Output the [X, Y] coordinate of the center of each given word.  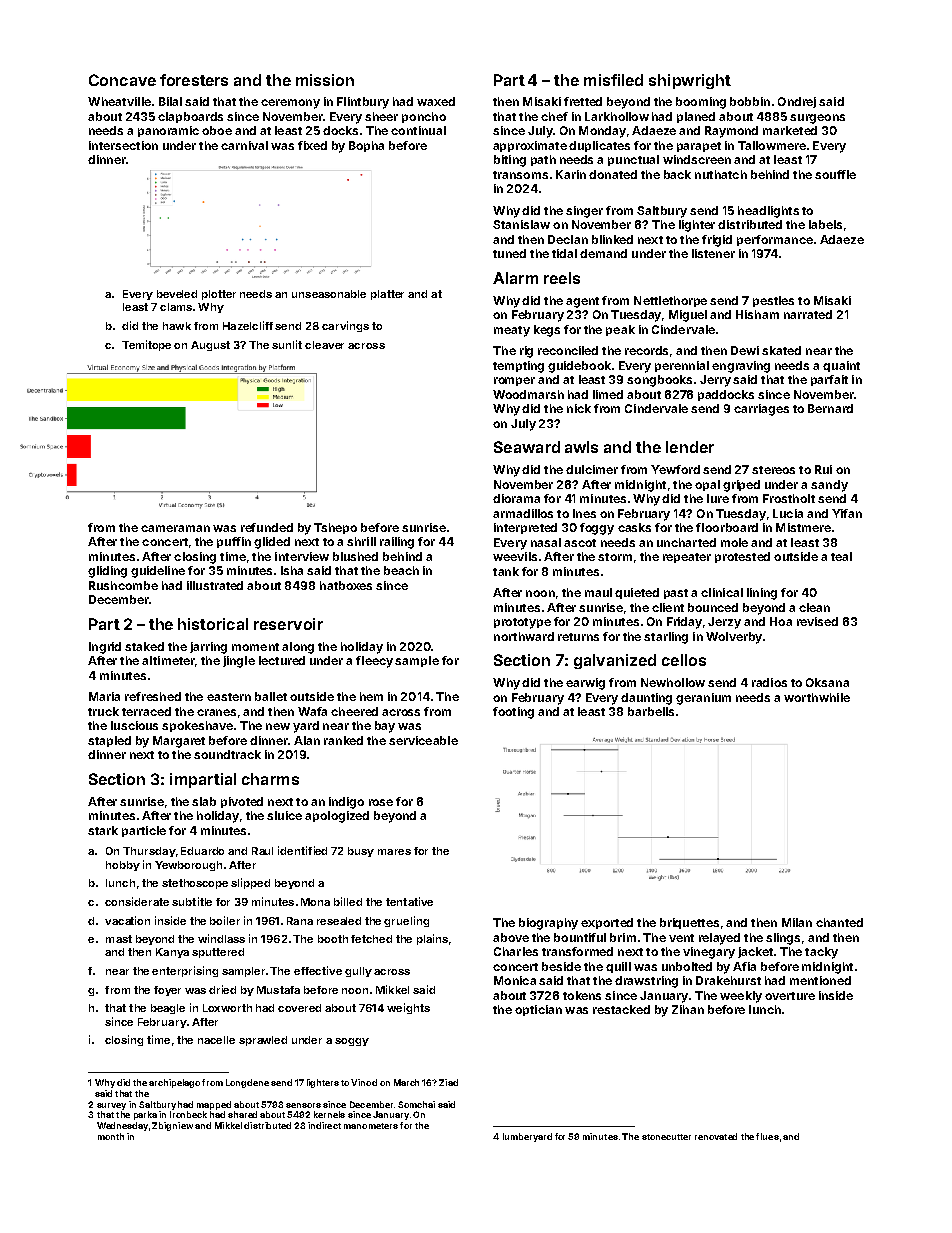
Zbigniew [172, 1126]
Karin [571, 174]
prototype [522, 623]
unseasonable [329, 294]
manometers [371, 1126]
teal [841, 556]
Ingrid [105, 648]
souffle [835, 174]
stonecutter [666, 1137]
